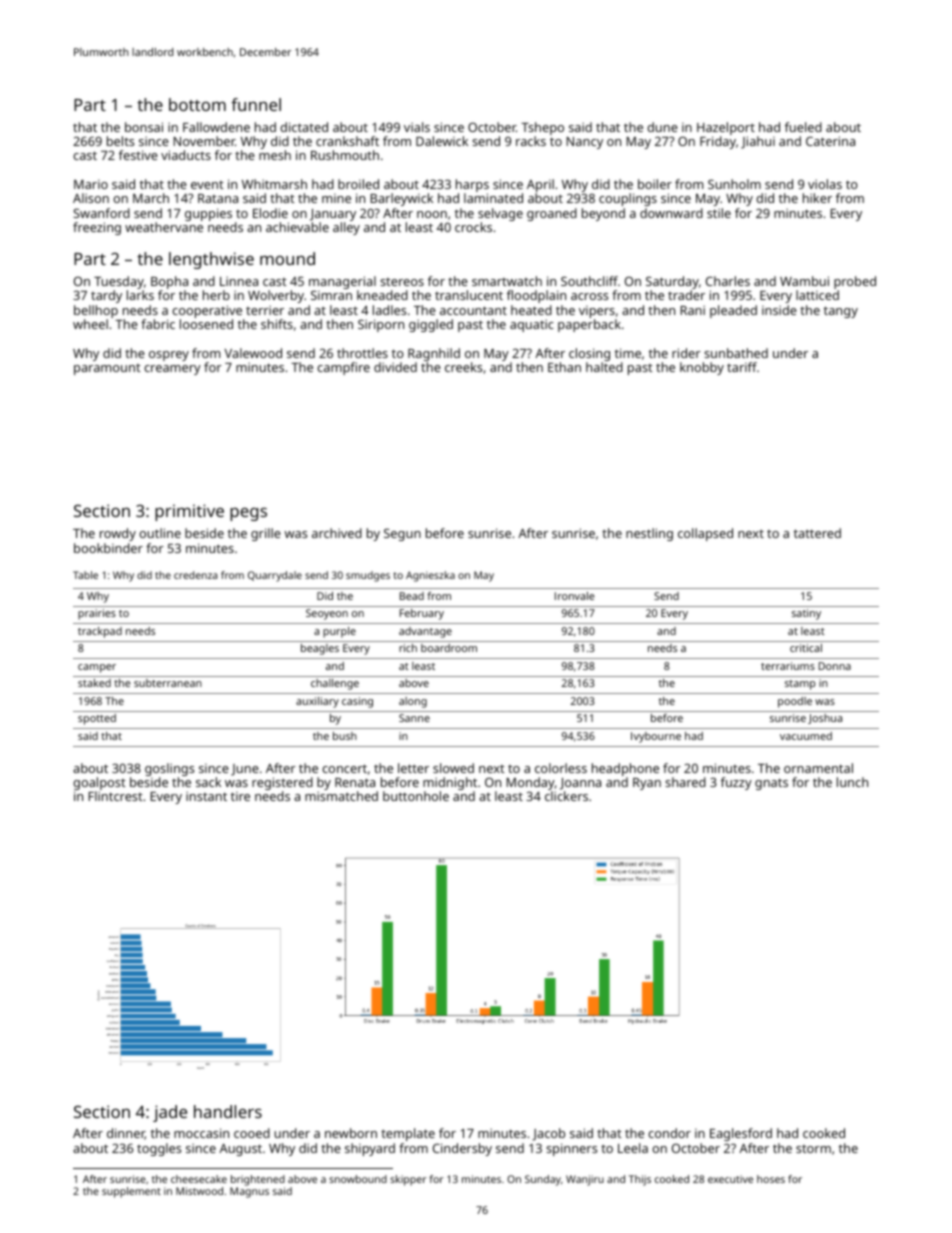 The height and width of the screenshot is (1233, 952). I want to click on Nancy, so click(584, 143).
